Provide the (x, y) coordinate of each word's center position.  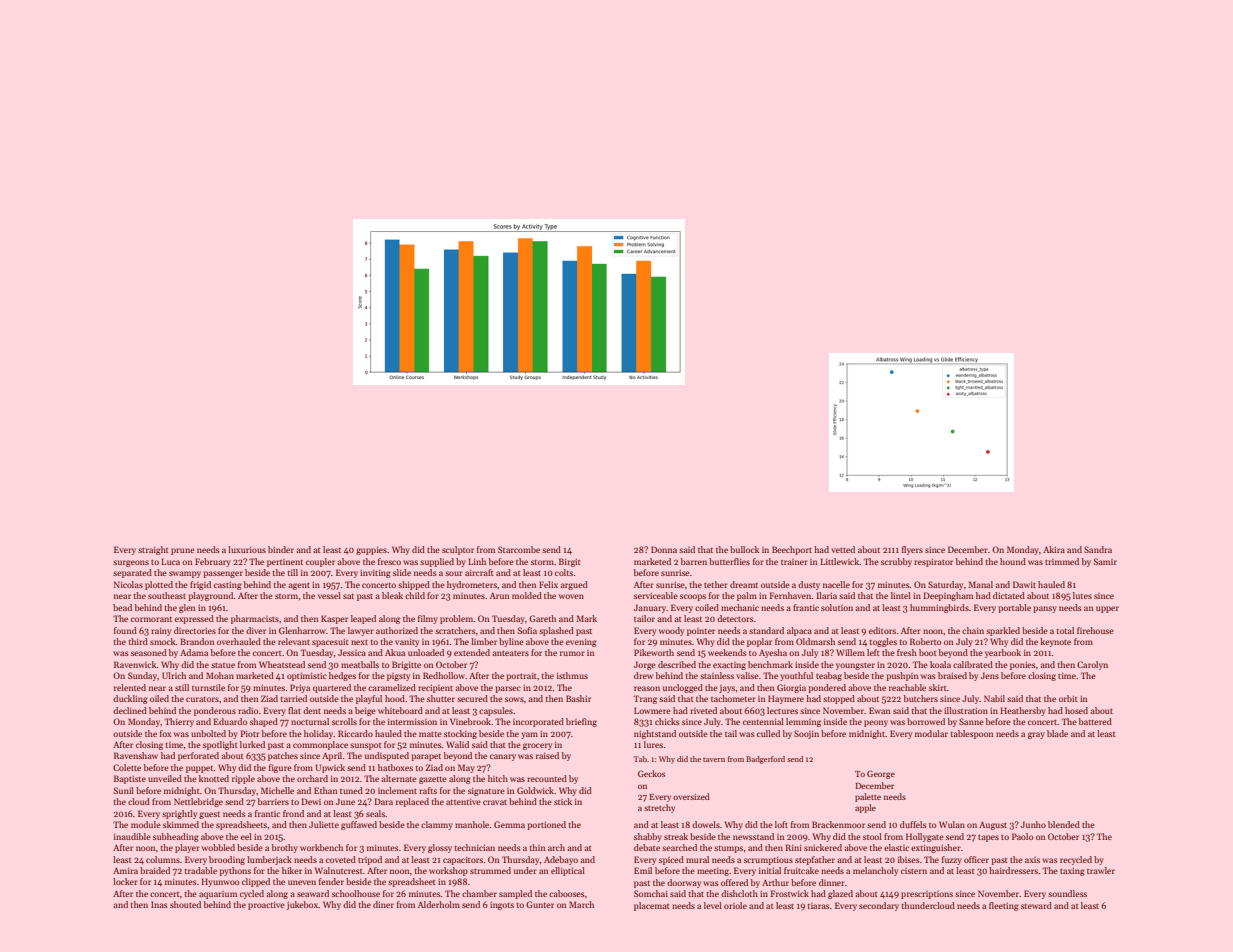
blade (1057, 733)
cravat (495, 802)
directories (195, 630)
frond (293, 813)
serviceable (656, 595)
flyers (912, 550)
